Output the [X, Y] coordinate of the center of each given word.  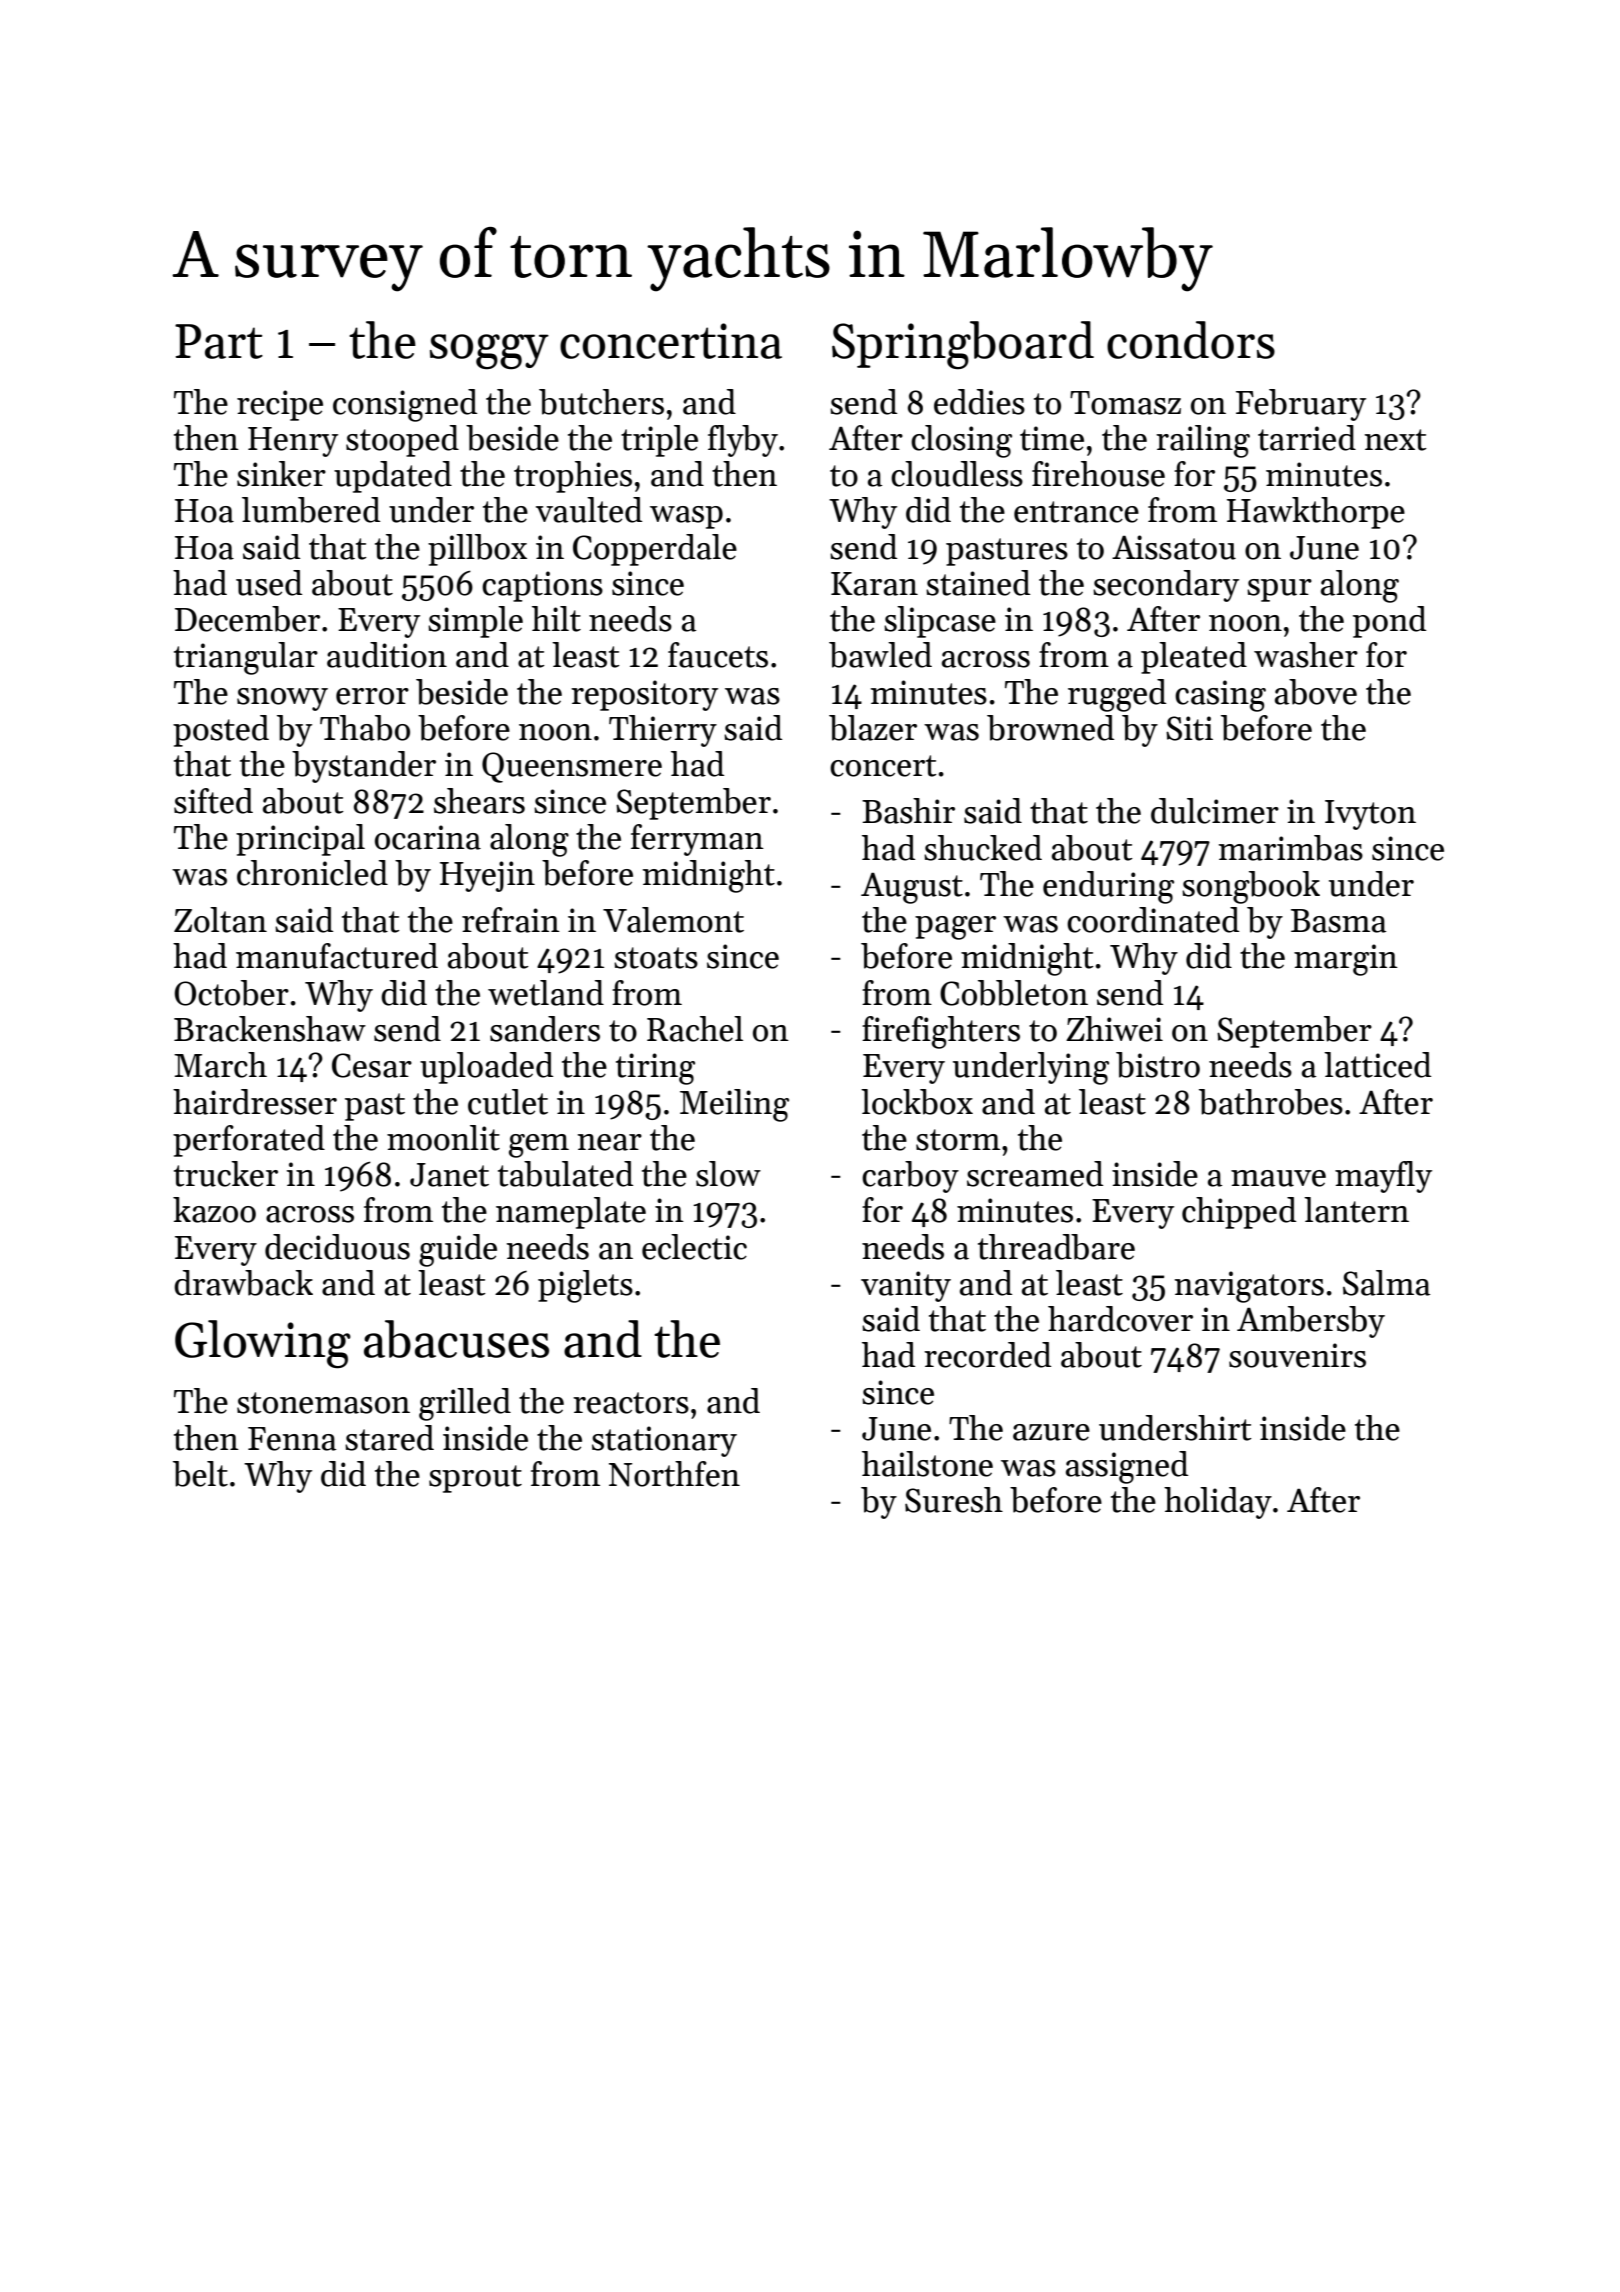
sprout [475, 1479]
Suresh [954, 1500]
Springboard [963, 345]
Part [219, 341]
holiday [1218, 1503]
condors [1191, 340]
